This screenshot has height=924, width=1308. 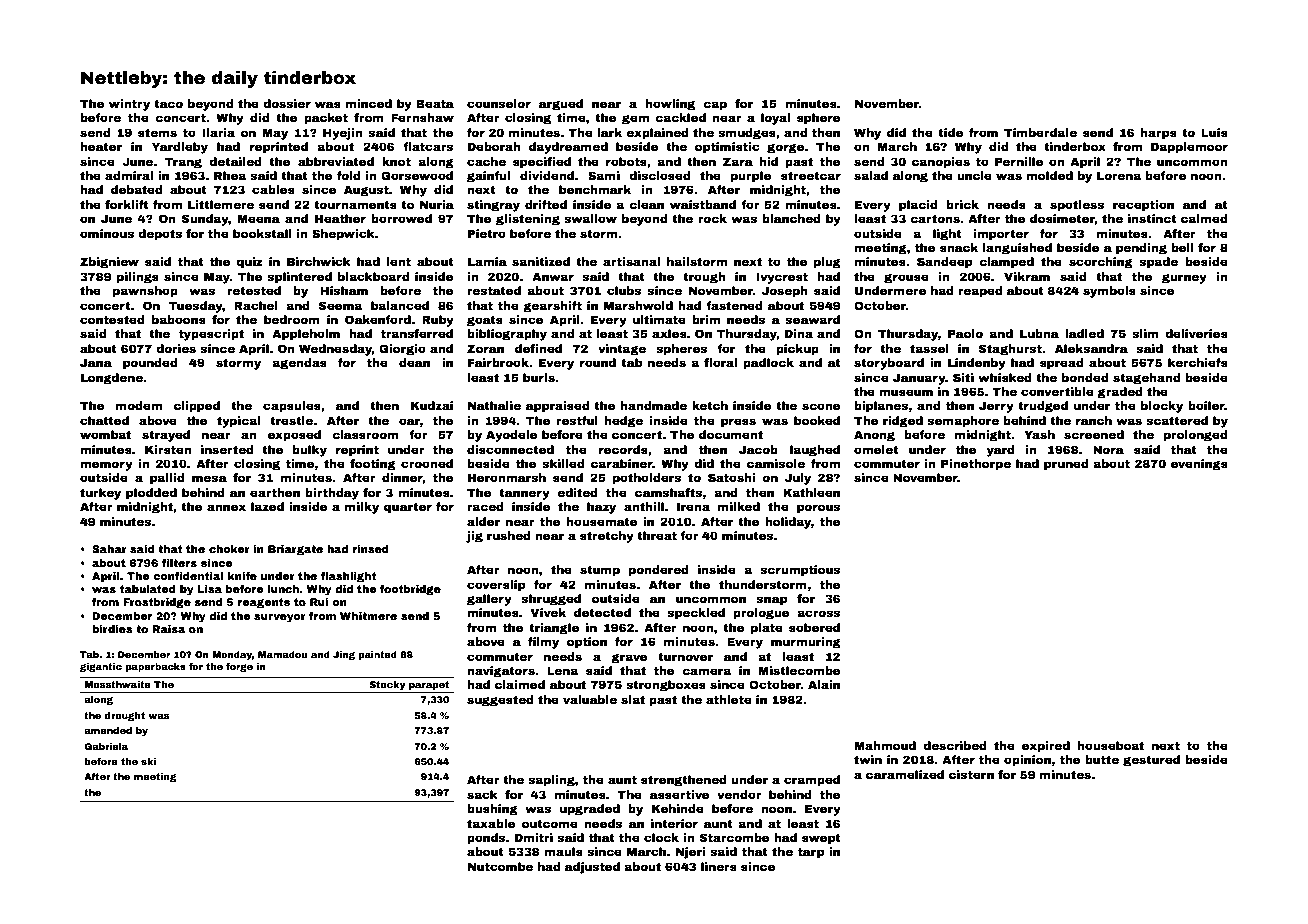 I want to click on porous, so click(x=818, y=509).
